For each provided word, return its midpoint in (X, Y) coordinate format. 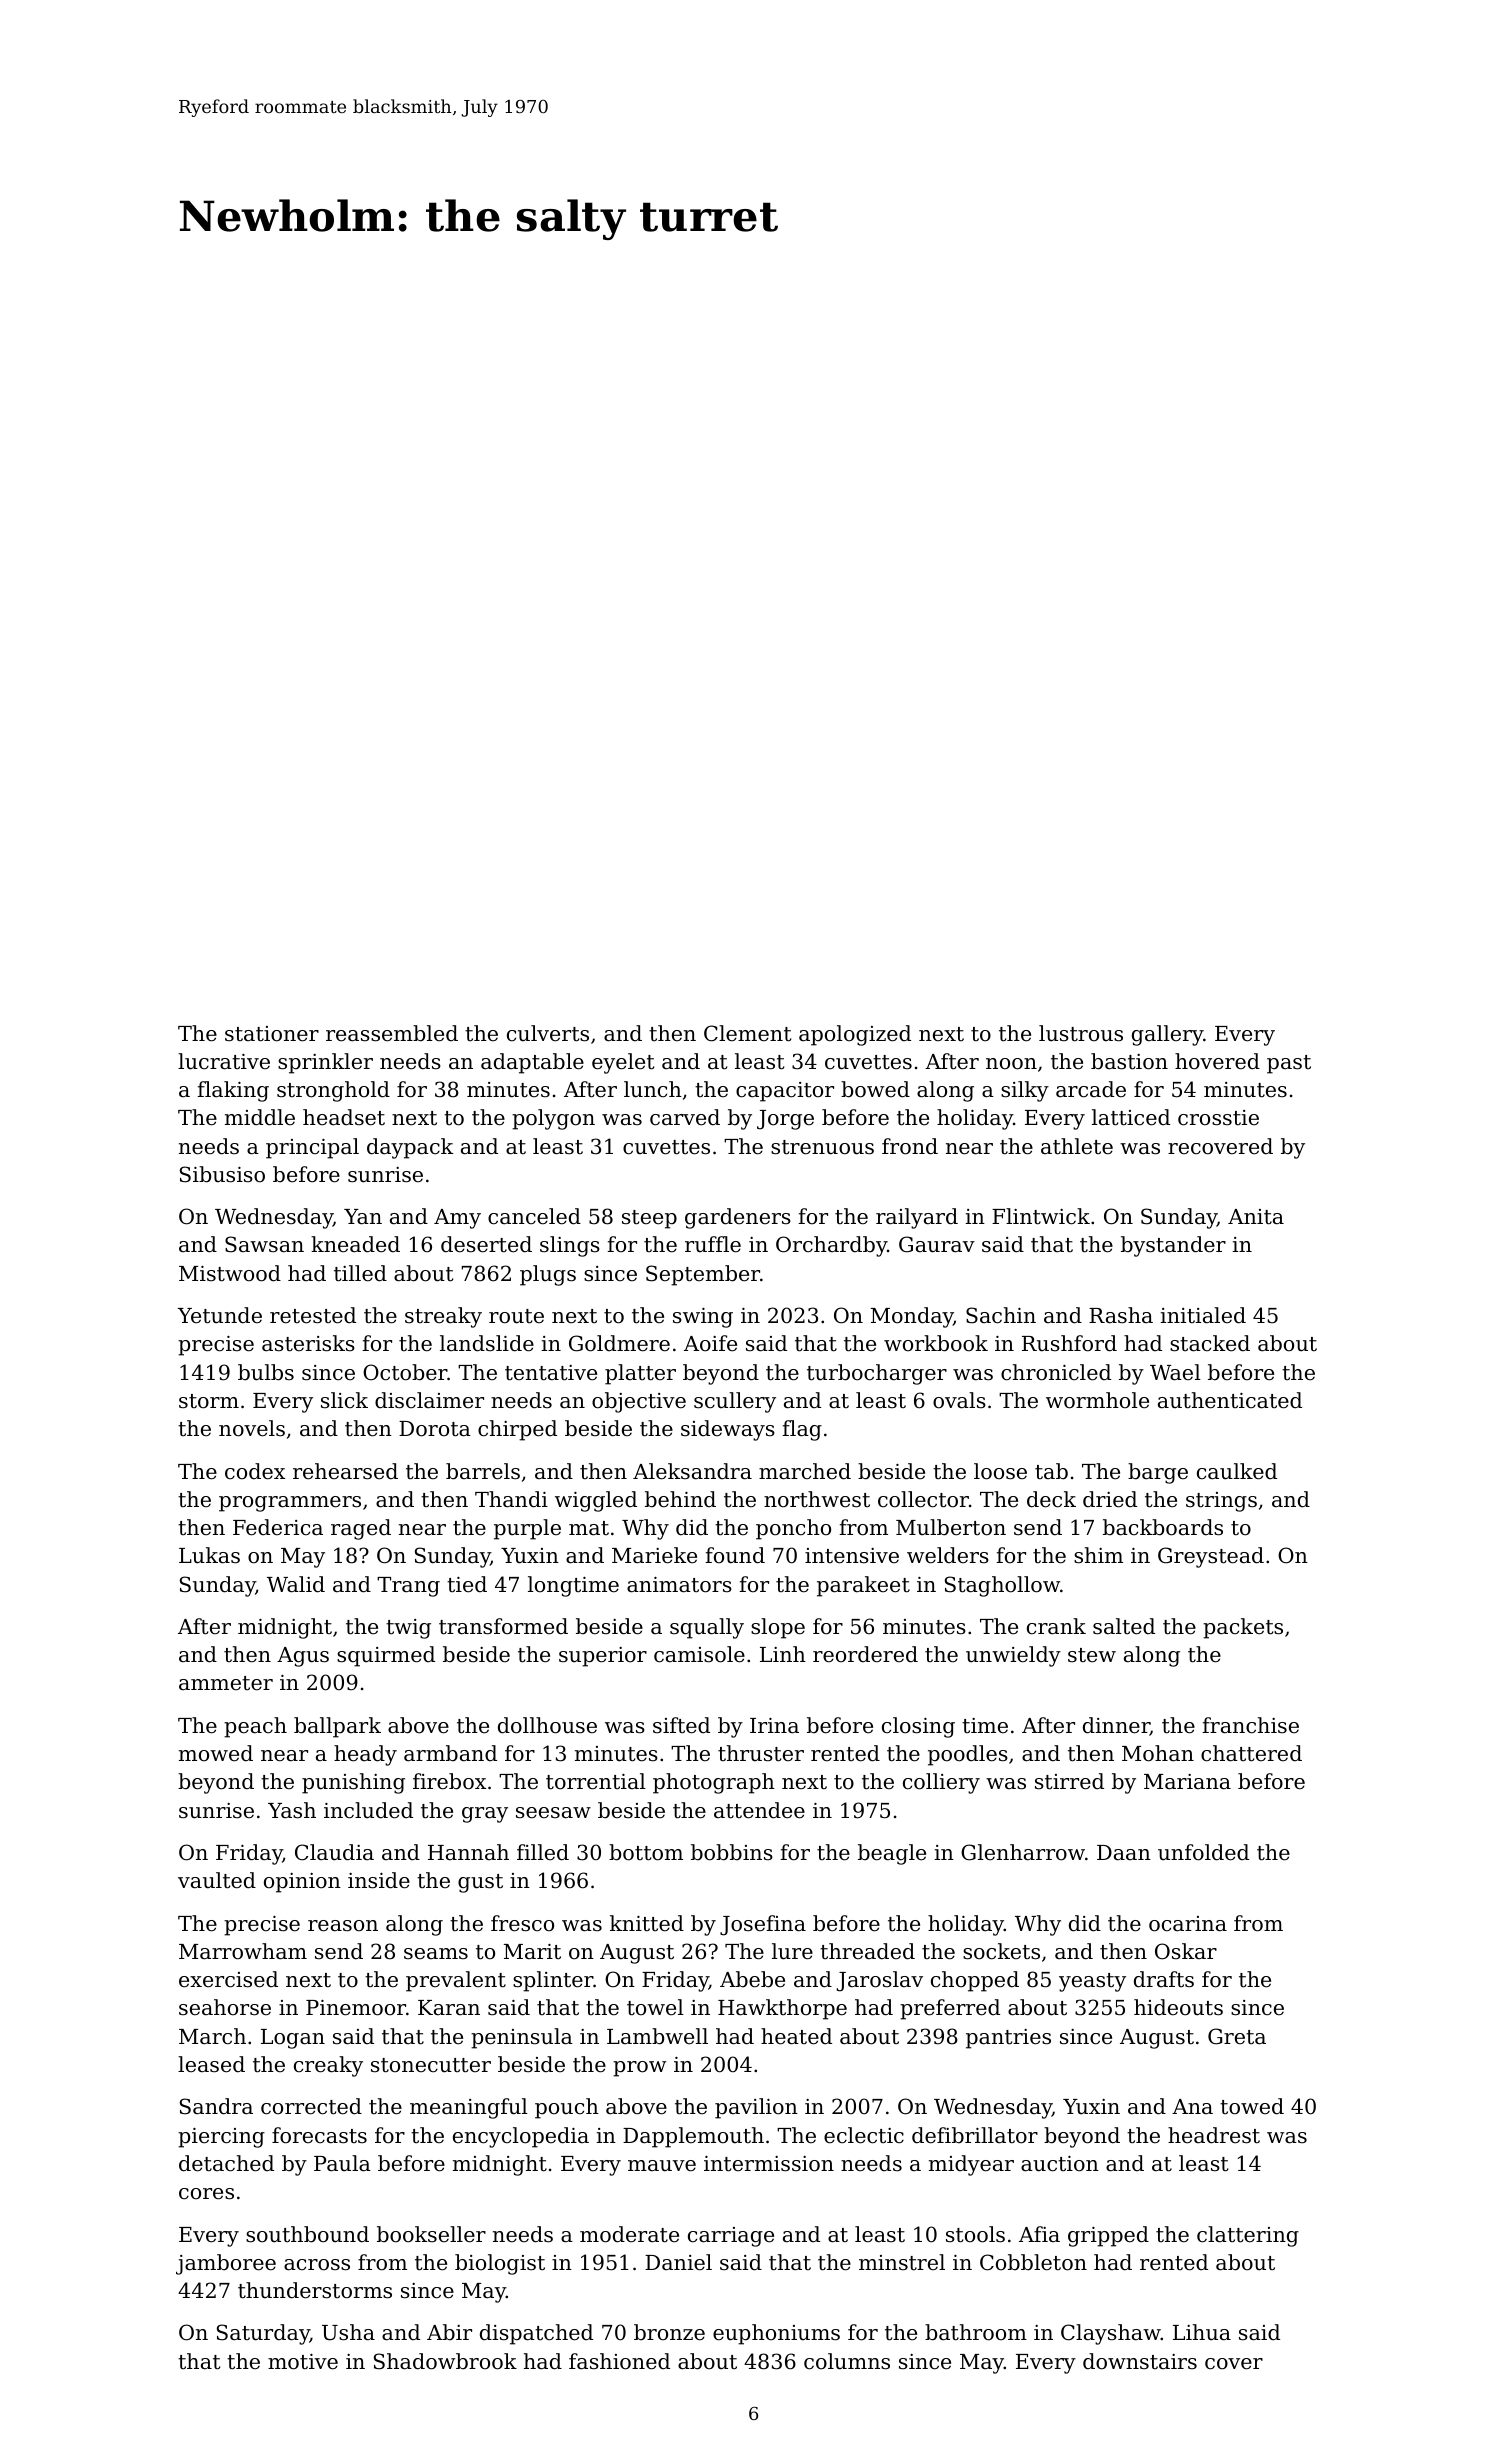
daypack (410, 1148)
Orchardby (831, 1246)
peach (255, 1727)
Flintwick (1041, 1216)
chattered (1251, 1753)
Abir (449, 2332)
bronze (669, 2332)
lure (792, 1951)
